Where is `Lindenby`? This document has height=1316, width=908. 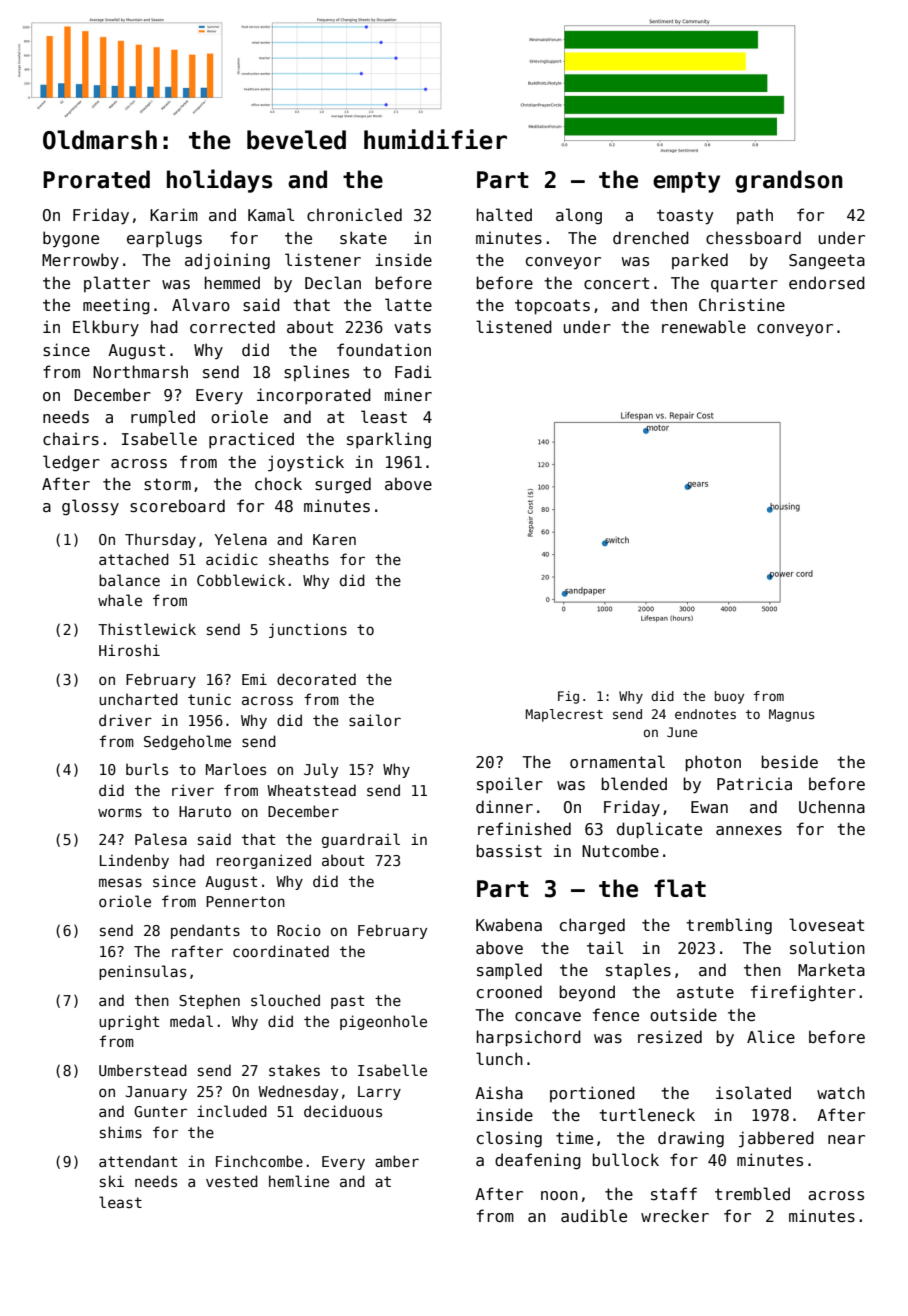
Lindenby is located at coordinates (134, 861).
